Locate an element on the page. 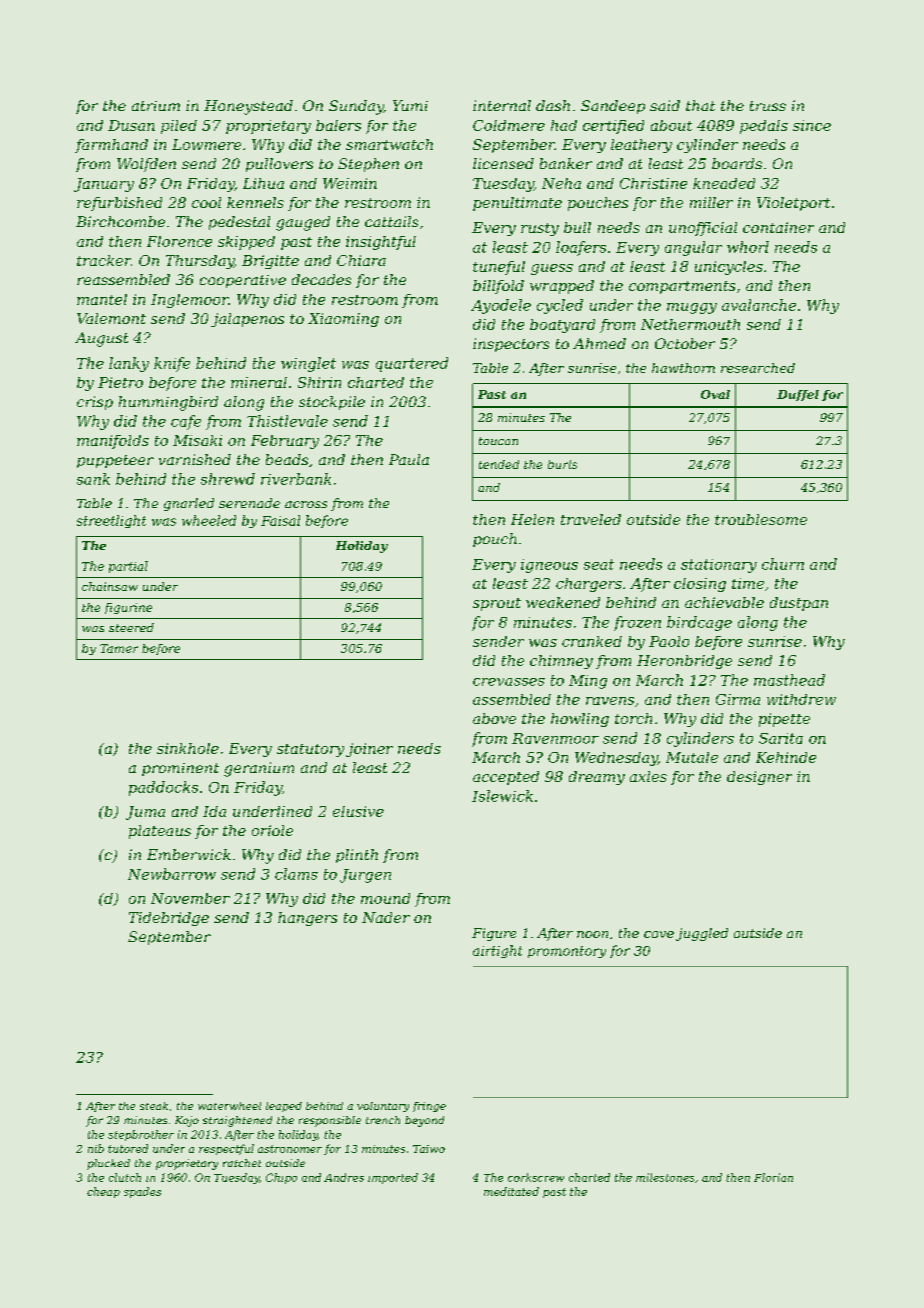 The height and width of the document is (1308, 924). that is located at coordinates (700, 105).
